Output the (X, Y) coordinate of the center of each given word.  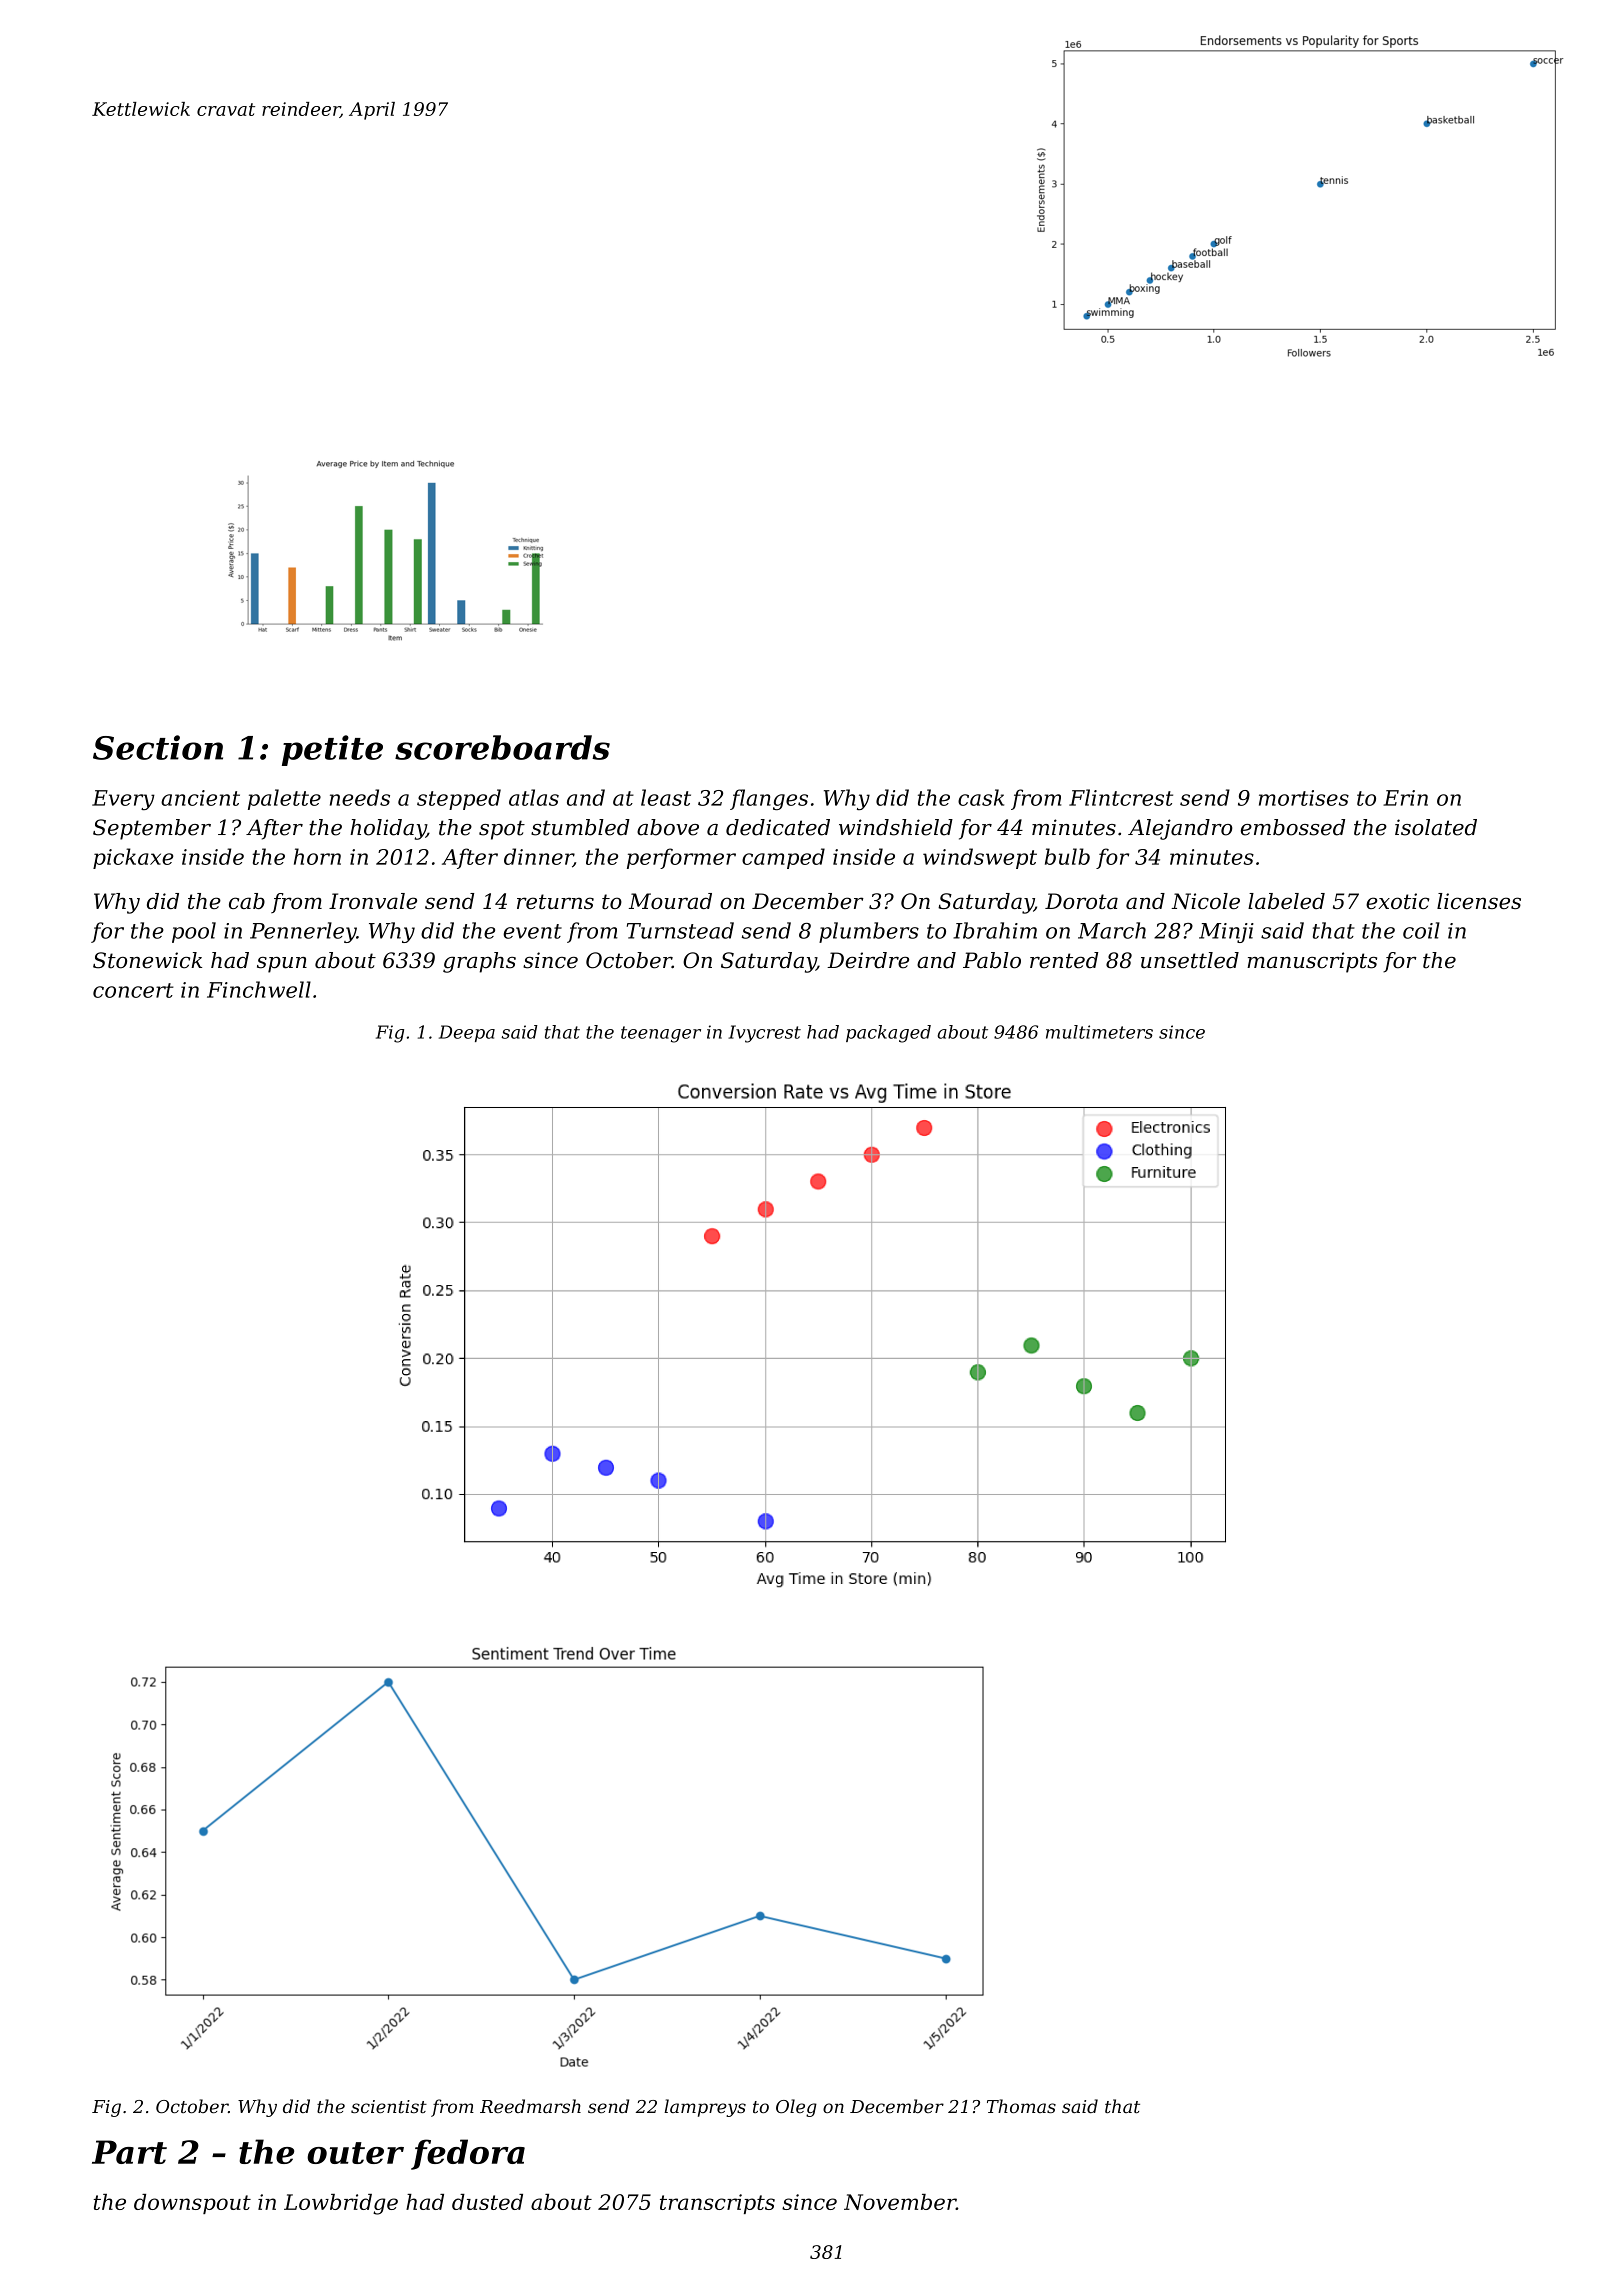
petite (332, 750)
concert (133, 990)
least (666, 797)
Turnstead (680, 930)
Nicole (1205, 901)
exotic (1398, 901)
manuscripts (1312, 962)
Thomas (1021, 2106)
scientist (389, 2106)
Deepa (467, 1033)
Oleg (796, 2108)
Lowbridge (341, 2204)
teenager (661, 1034)
